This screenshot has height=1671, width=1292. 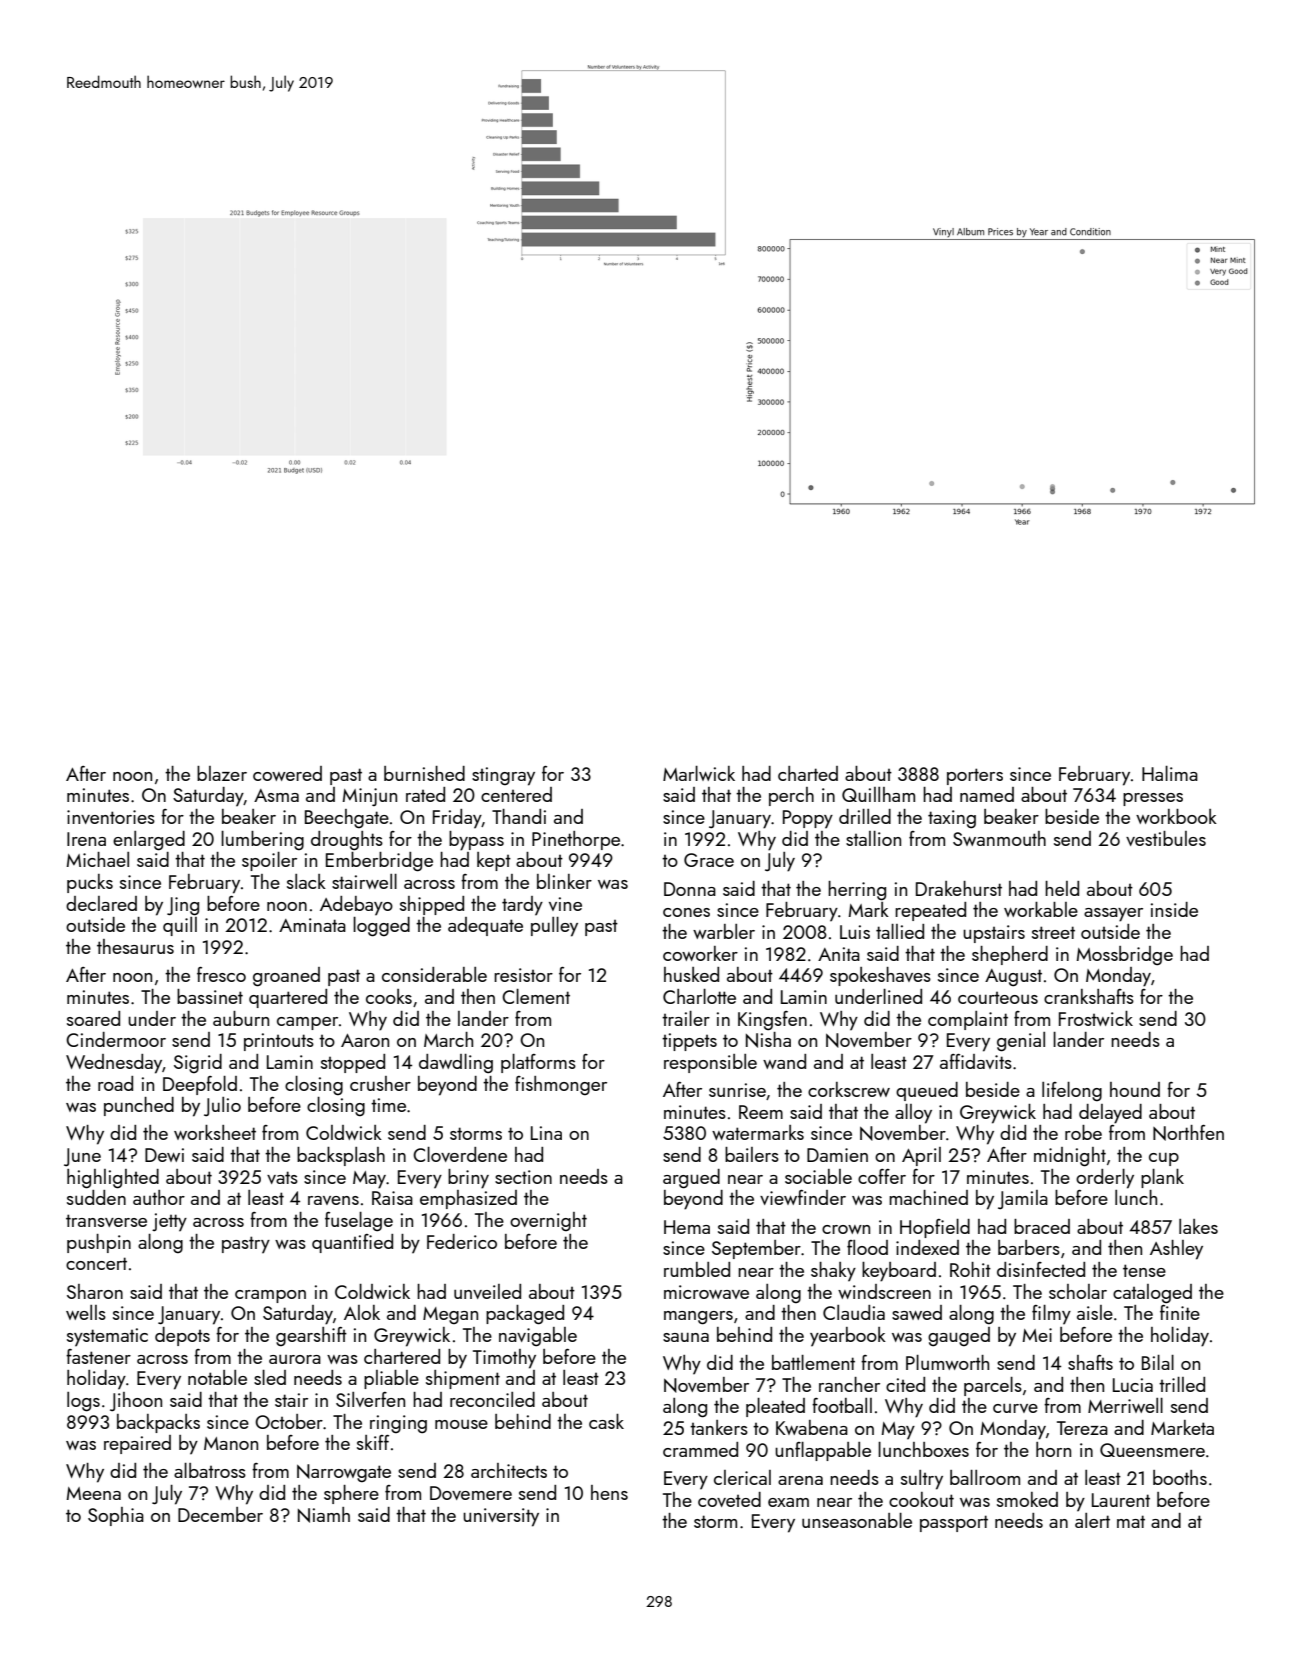 I want to click on Clement, so click(x=536, y=996).
